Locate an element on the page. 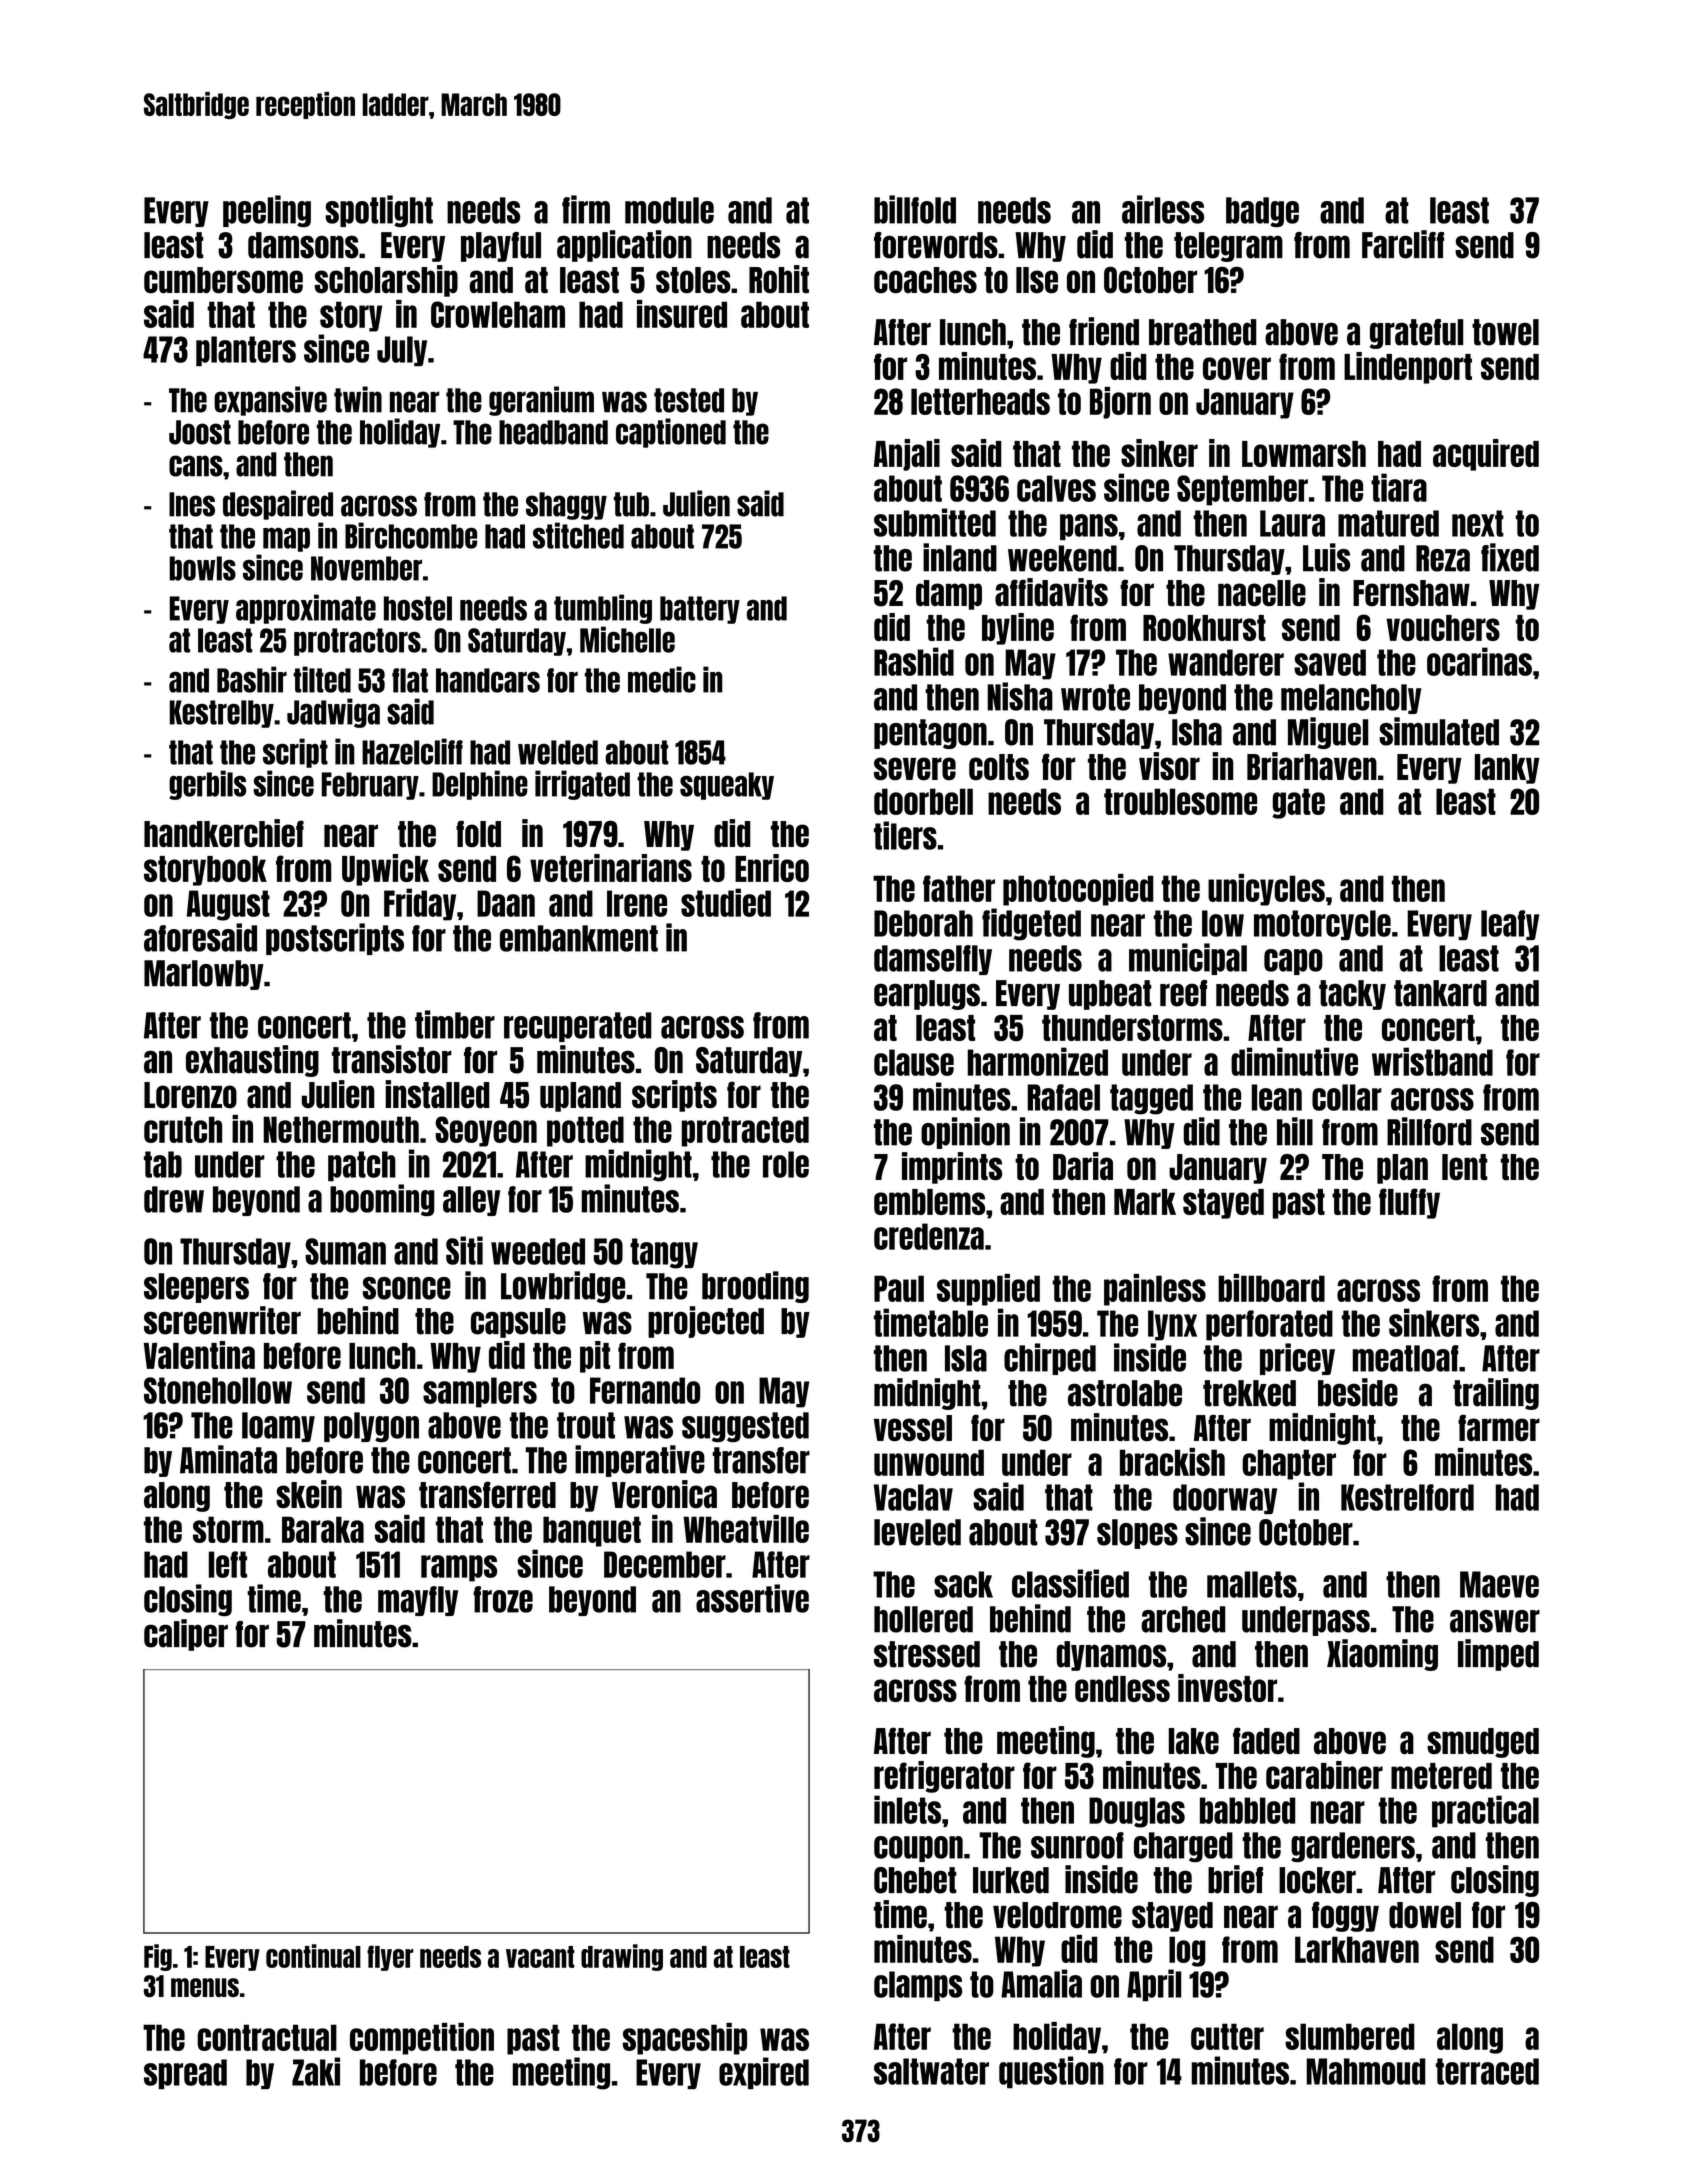 This image has width=1683, height=2178. saltwater is located at coordinates (931, 2071).
